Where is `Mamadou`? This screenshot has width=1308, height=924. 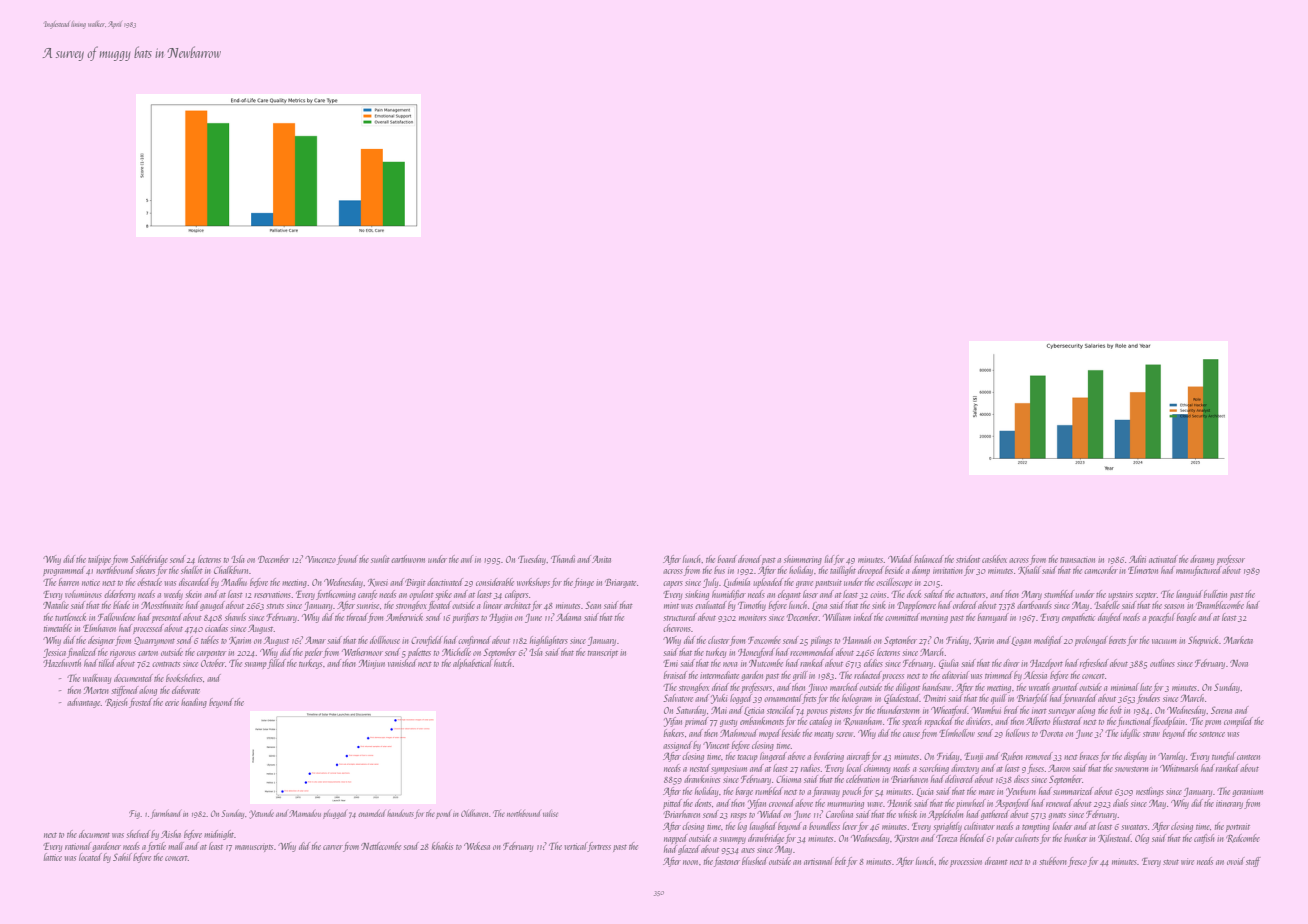
Mamadou is located at coordinates (305, 813).
